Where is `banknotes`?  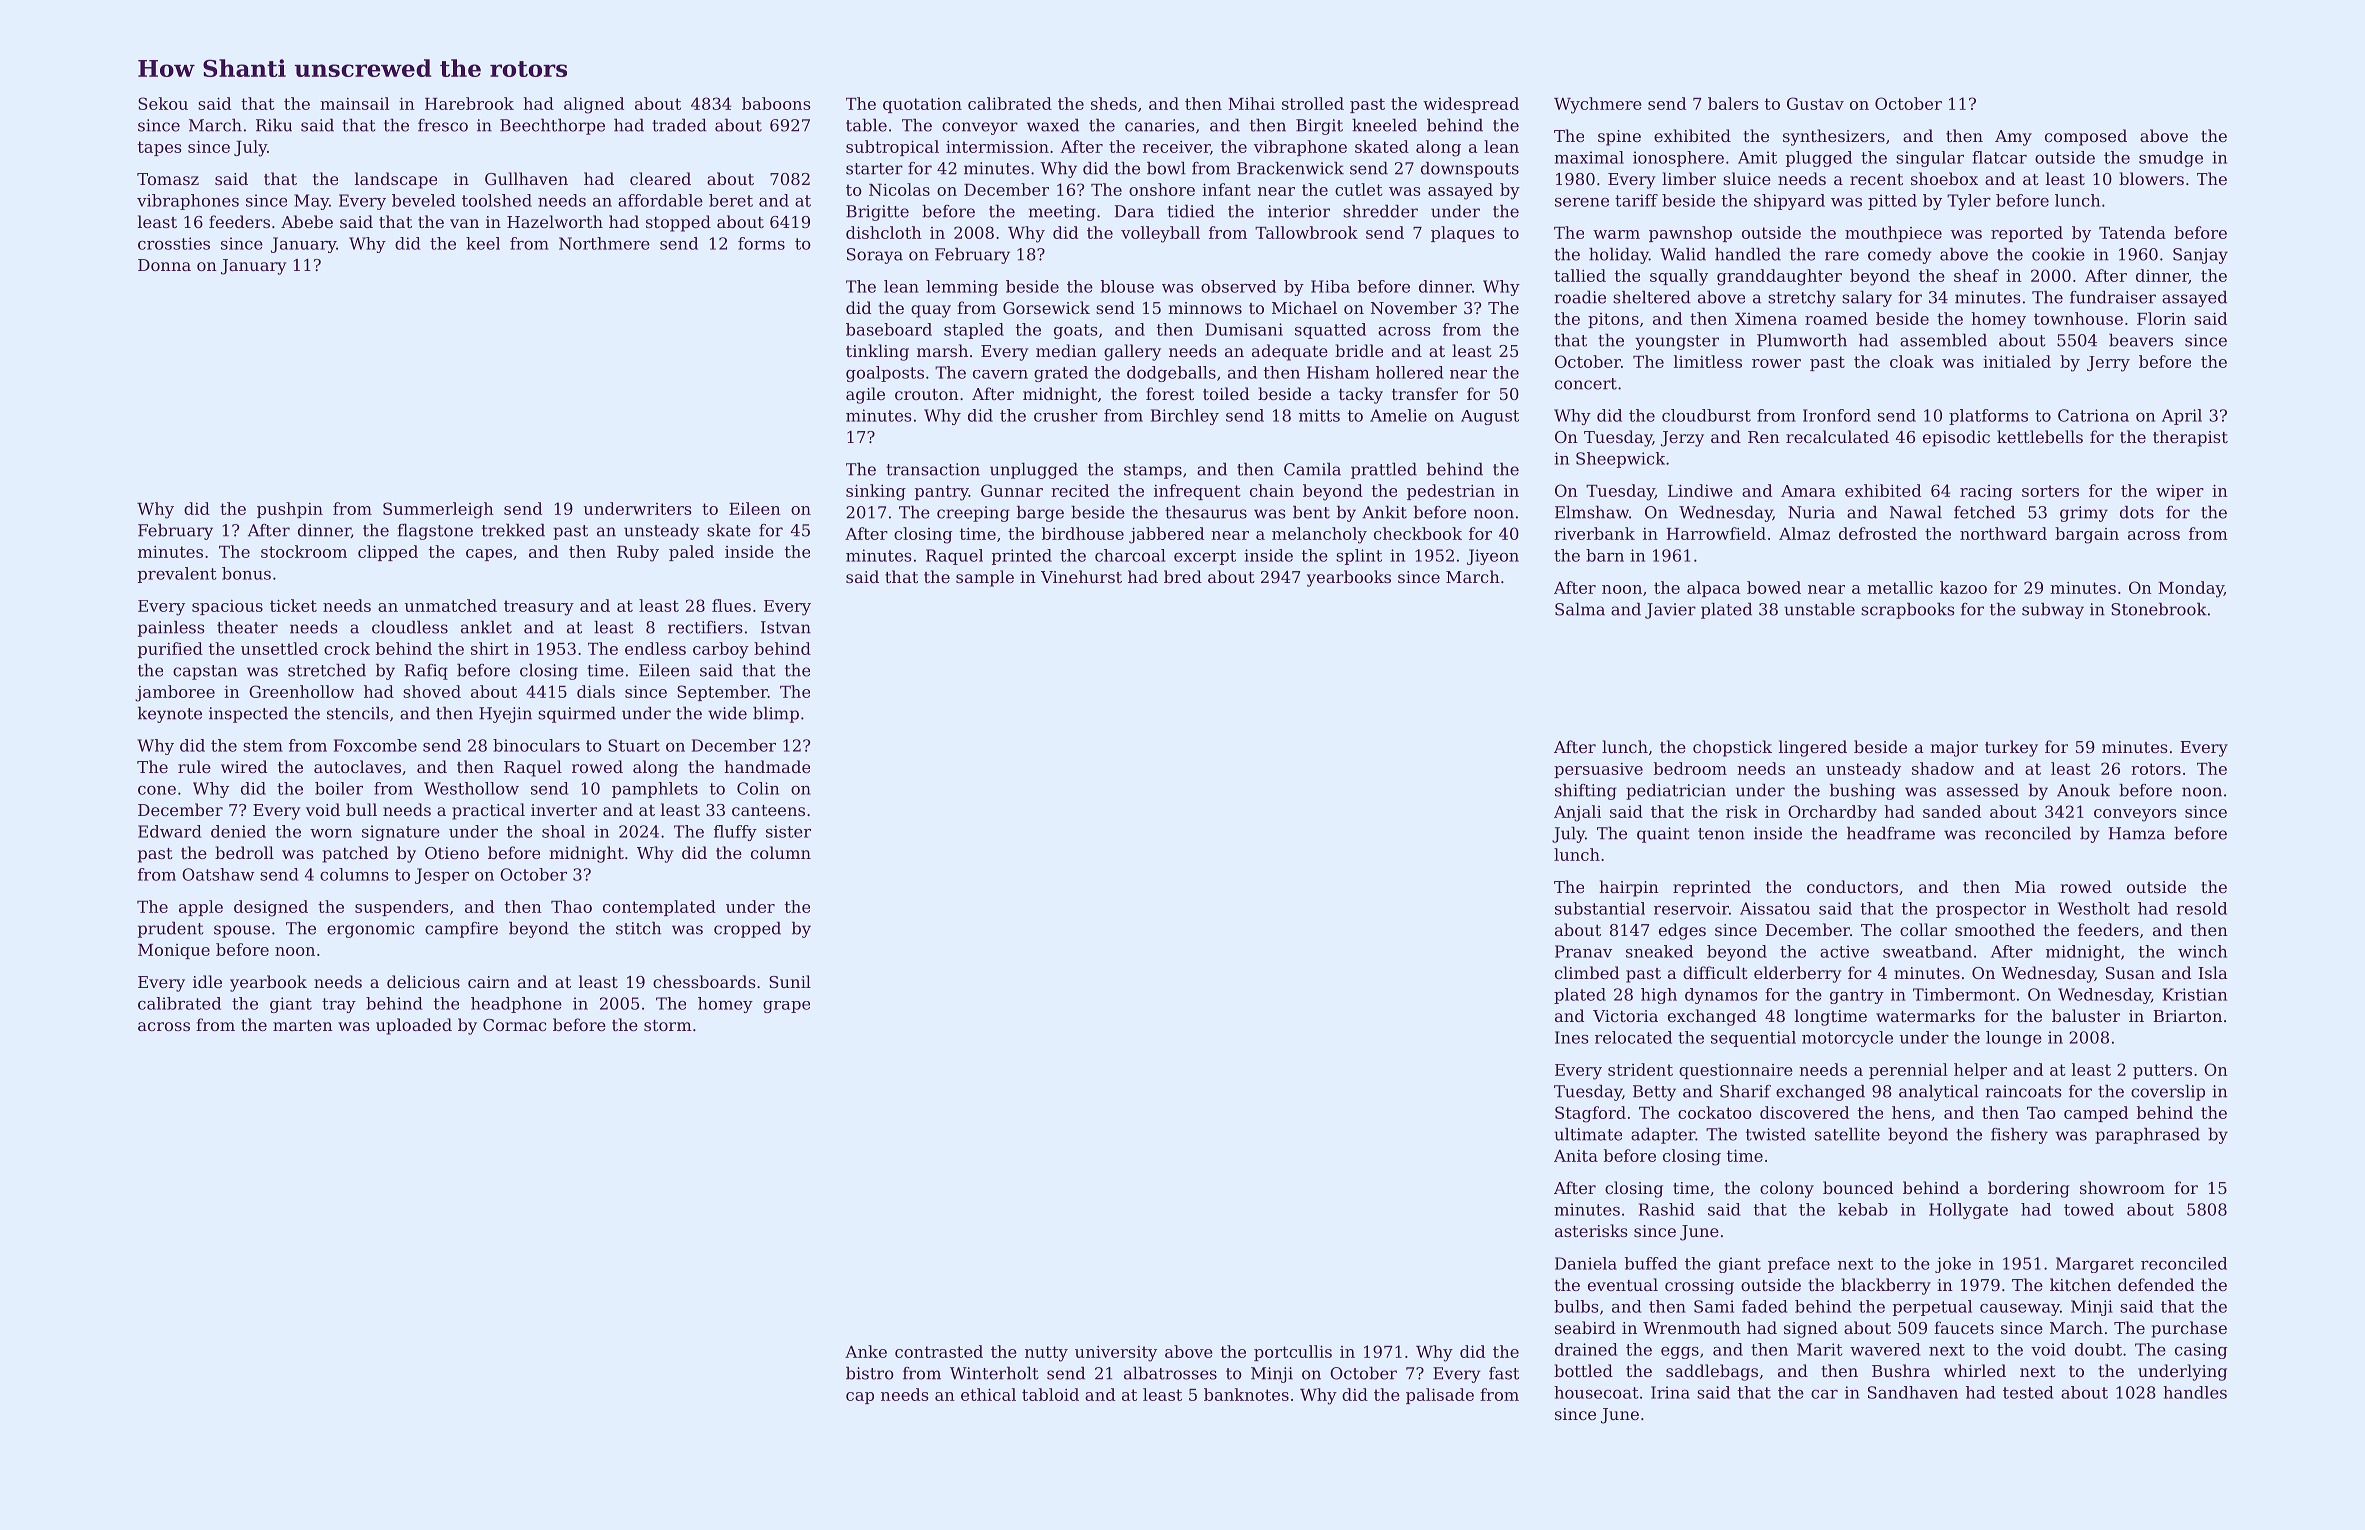 banknotes is located at coordinates (1246, 1394).
